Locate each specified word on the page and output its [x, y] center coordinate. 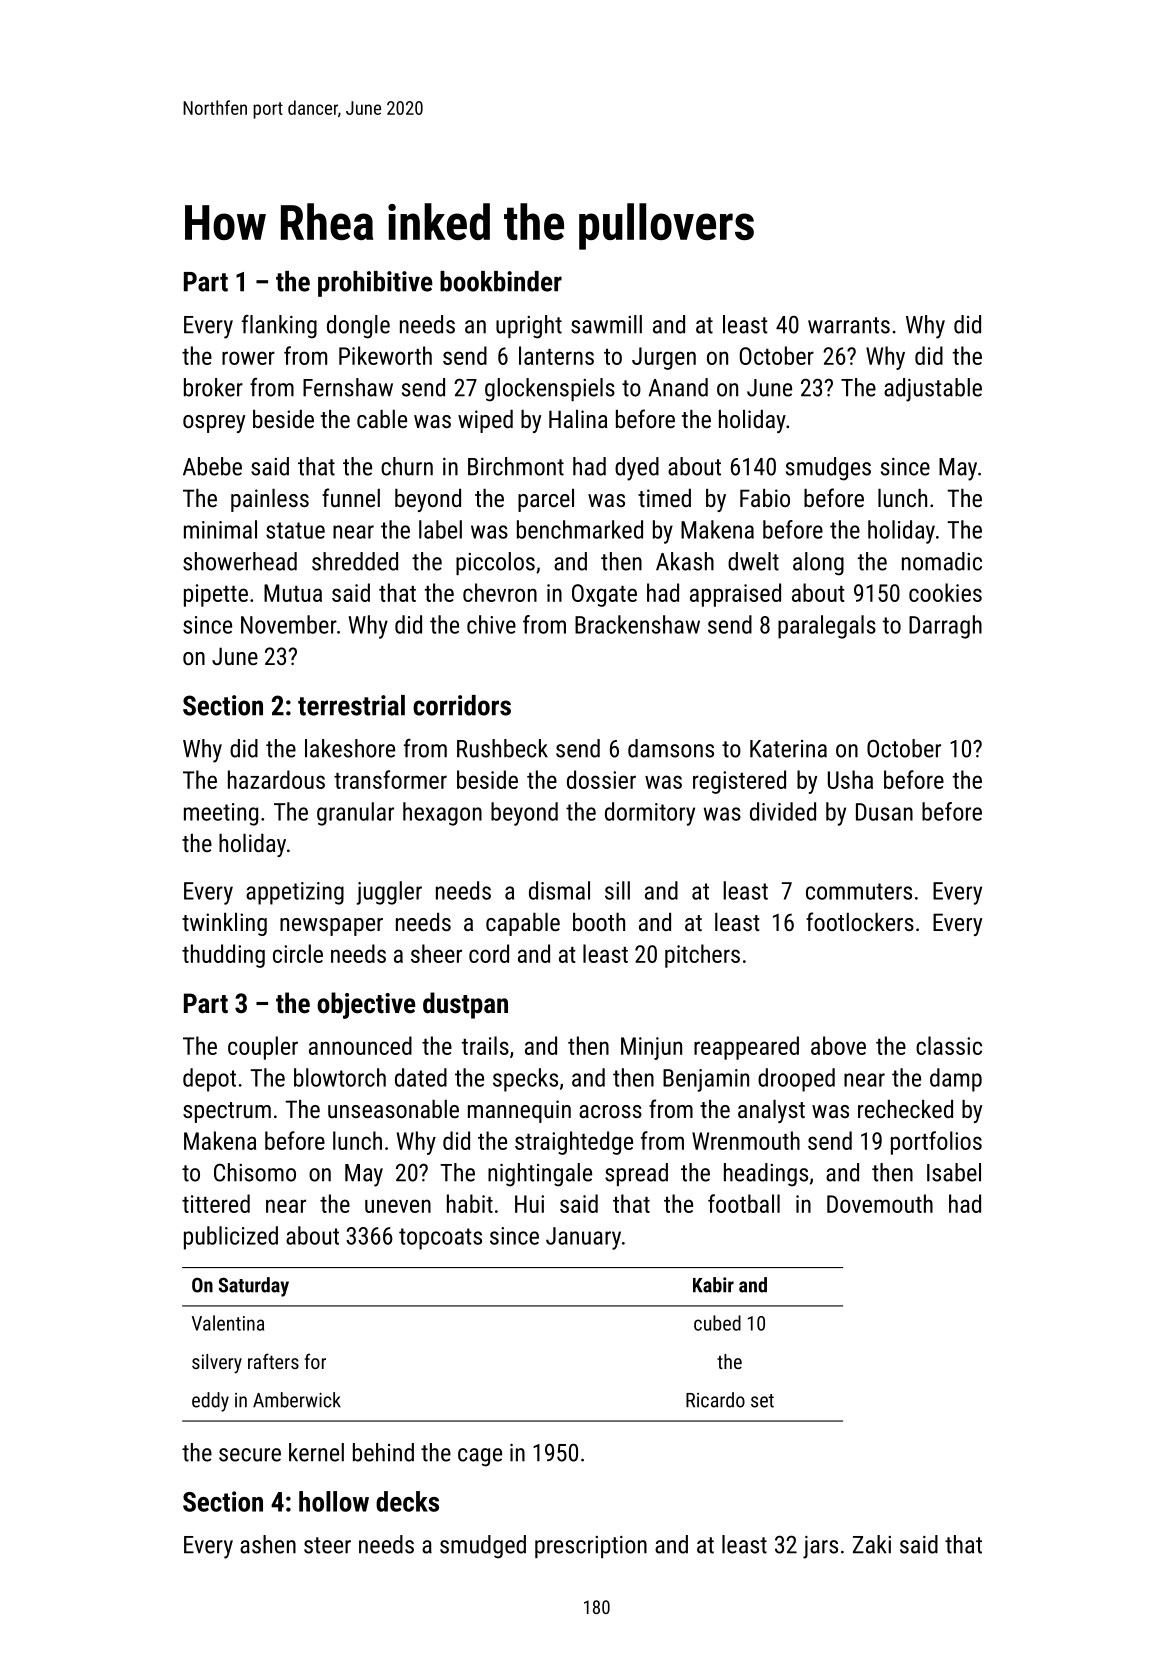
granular [355, 814]
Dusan [884, 812]
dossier [601, 779]
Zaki [872, 1544]
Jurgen [664, 358]
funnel [351, 497]
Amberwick [297, 1400]
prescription [591, 1547]
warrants [849, 325]
